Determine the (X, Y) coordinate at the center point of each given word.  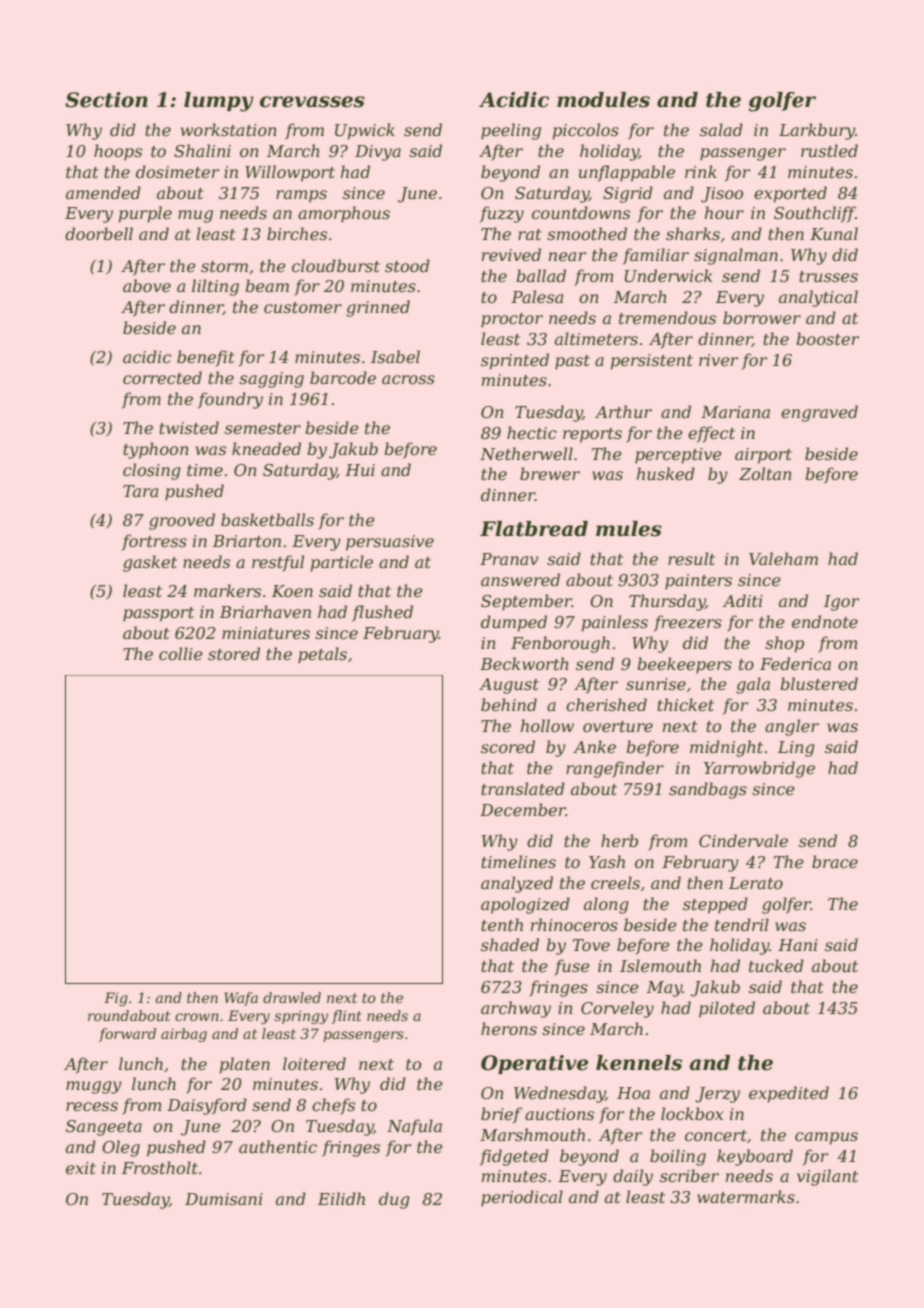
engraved (819, 413)
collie (181, 653)
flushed (382, 613)
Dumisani (224, 1199)
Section (106, 100)
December (523, 809)
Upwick (365, 131)
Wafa (241, 999)
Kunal (834, 233)
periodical (522, 1198)
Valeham (783, 558)
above (147, 285)
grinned (378, 308)
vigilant (827, 1177)
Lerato (756, 883)
